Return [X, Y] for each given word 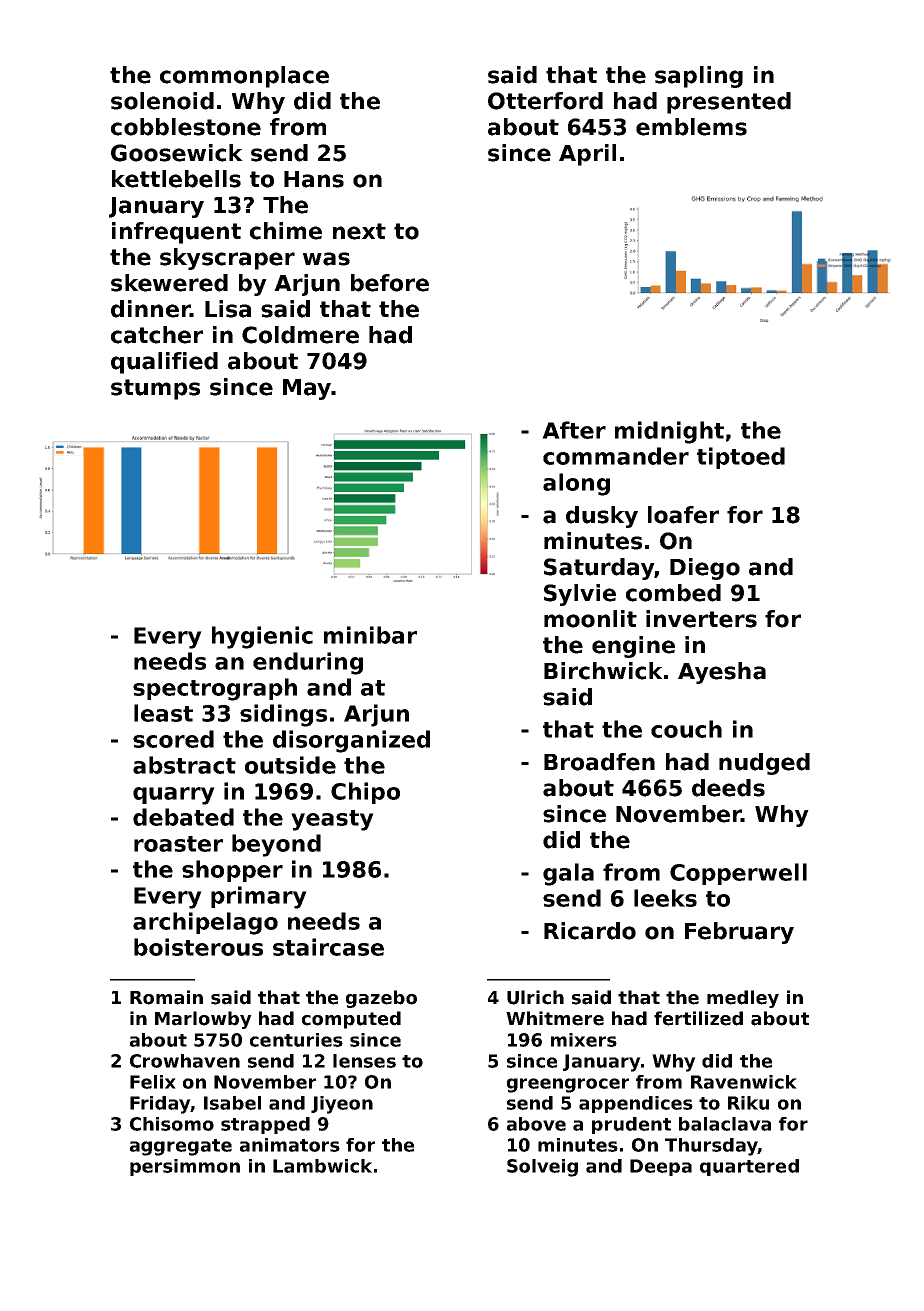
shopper [232, 871]
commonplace [244, 77]
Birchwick [603, 671]
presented [729, 103]
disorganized [351, 741]
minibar [370, 635]
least [163, 713]
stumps [155, 389]
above [536, 1124]
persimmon [185, 1167]
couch [686, 729]
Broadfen [599, 762]
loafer [683, 515]
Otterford [545, 101]
